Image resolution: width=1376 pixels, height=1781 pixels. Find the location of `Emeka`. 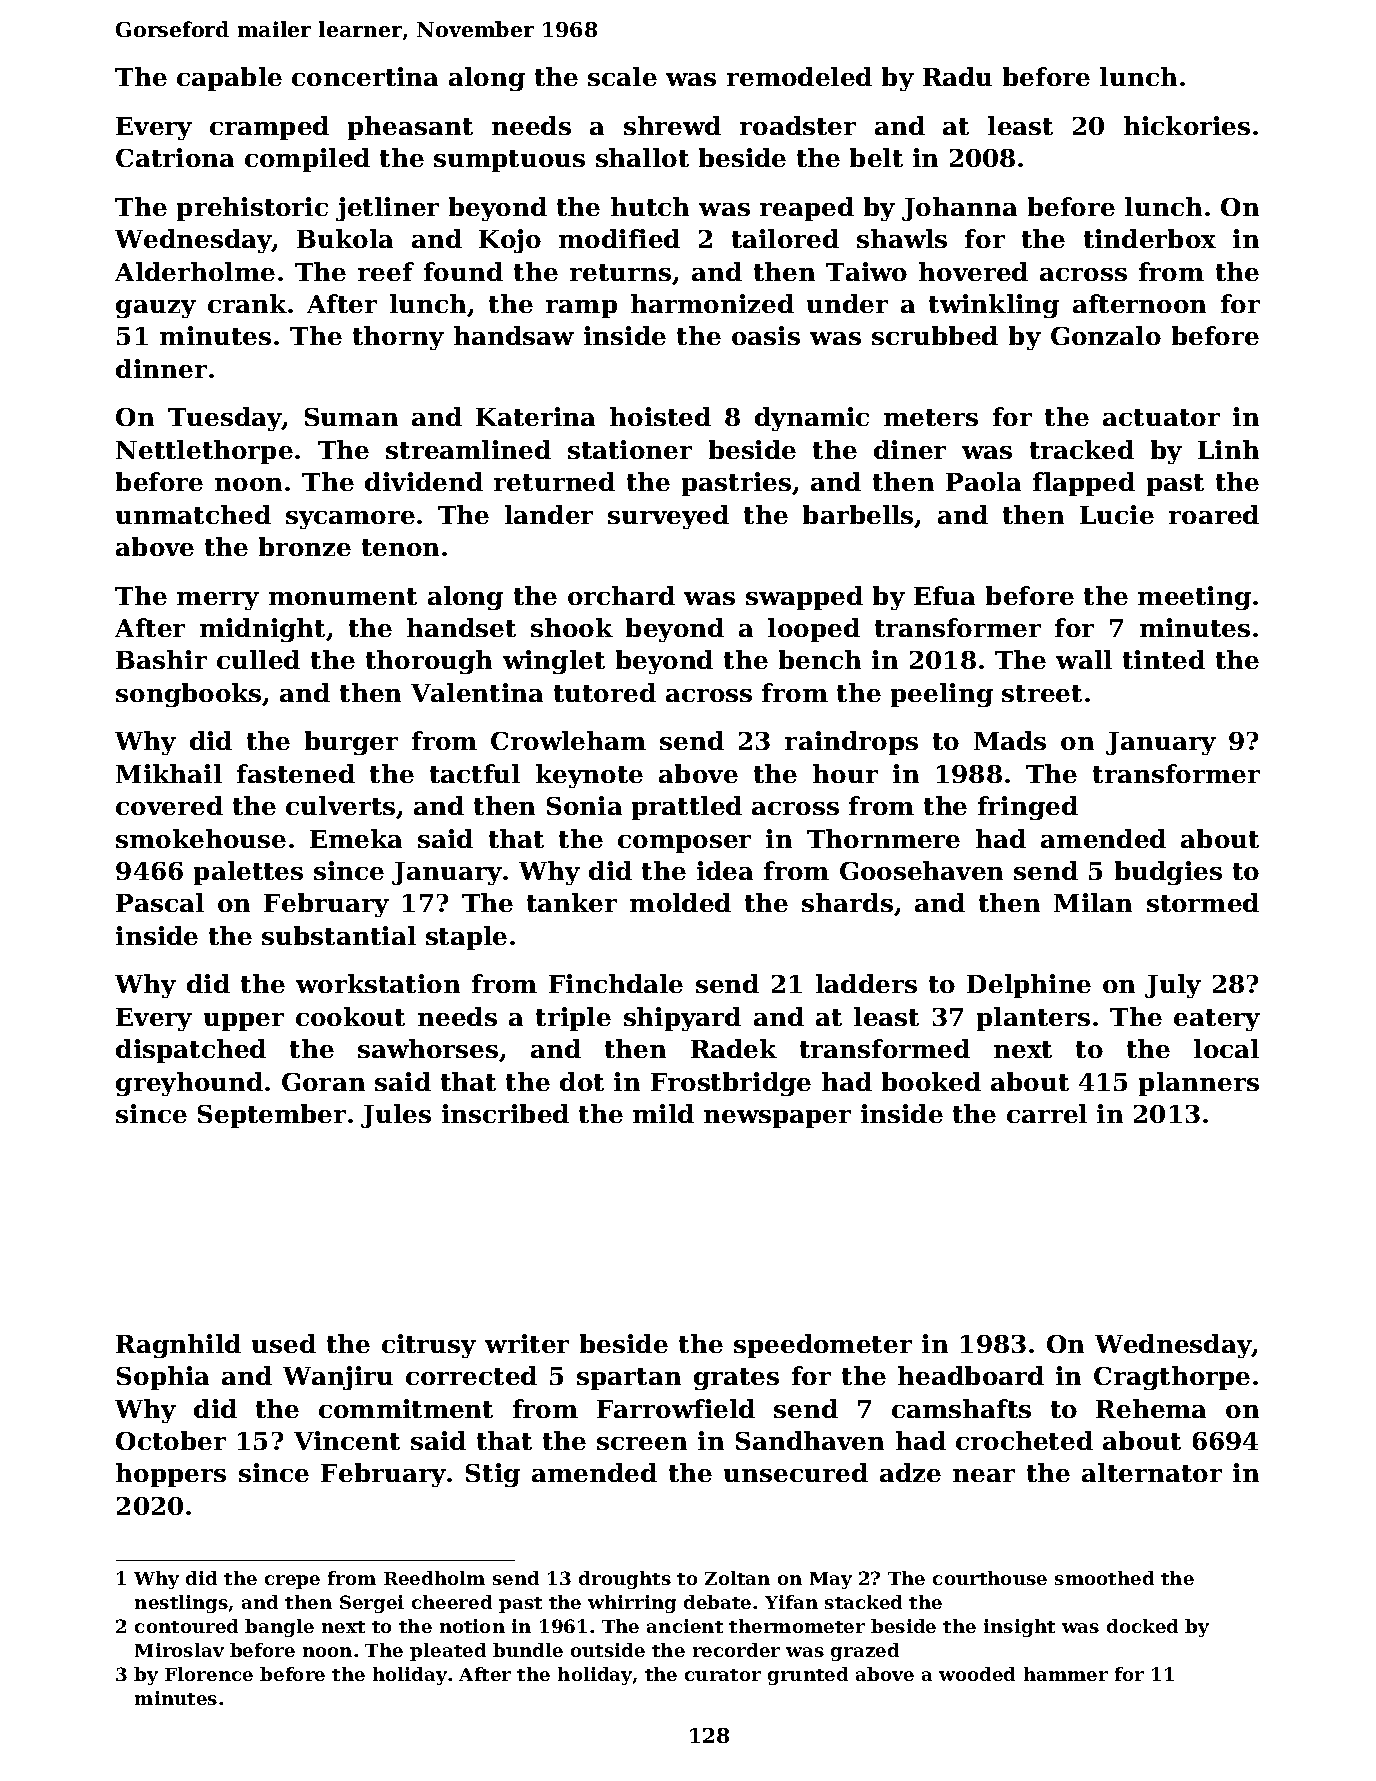

Emeka is located at coordinates (356, 838).
